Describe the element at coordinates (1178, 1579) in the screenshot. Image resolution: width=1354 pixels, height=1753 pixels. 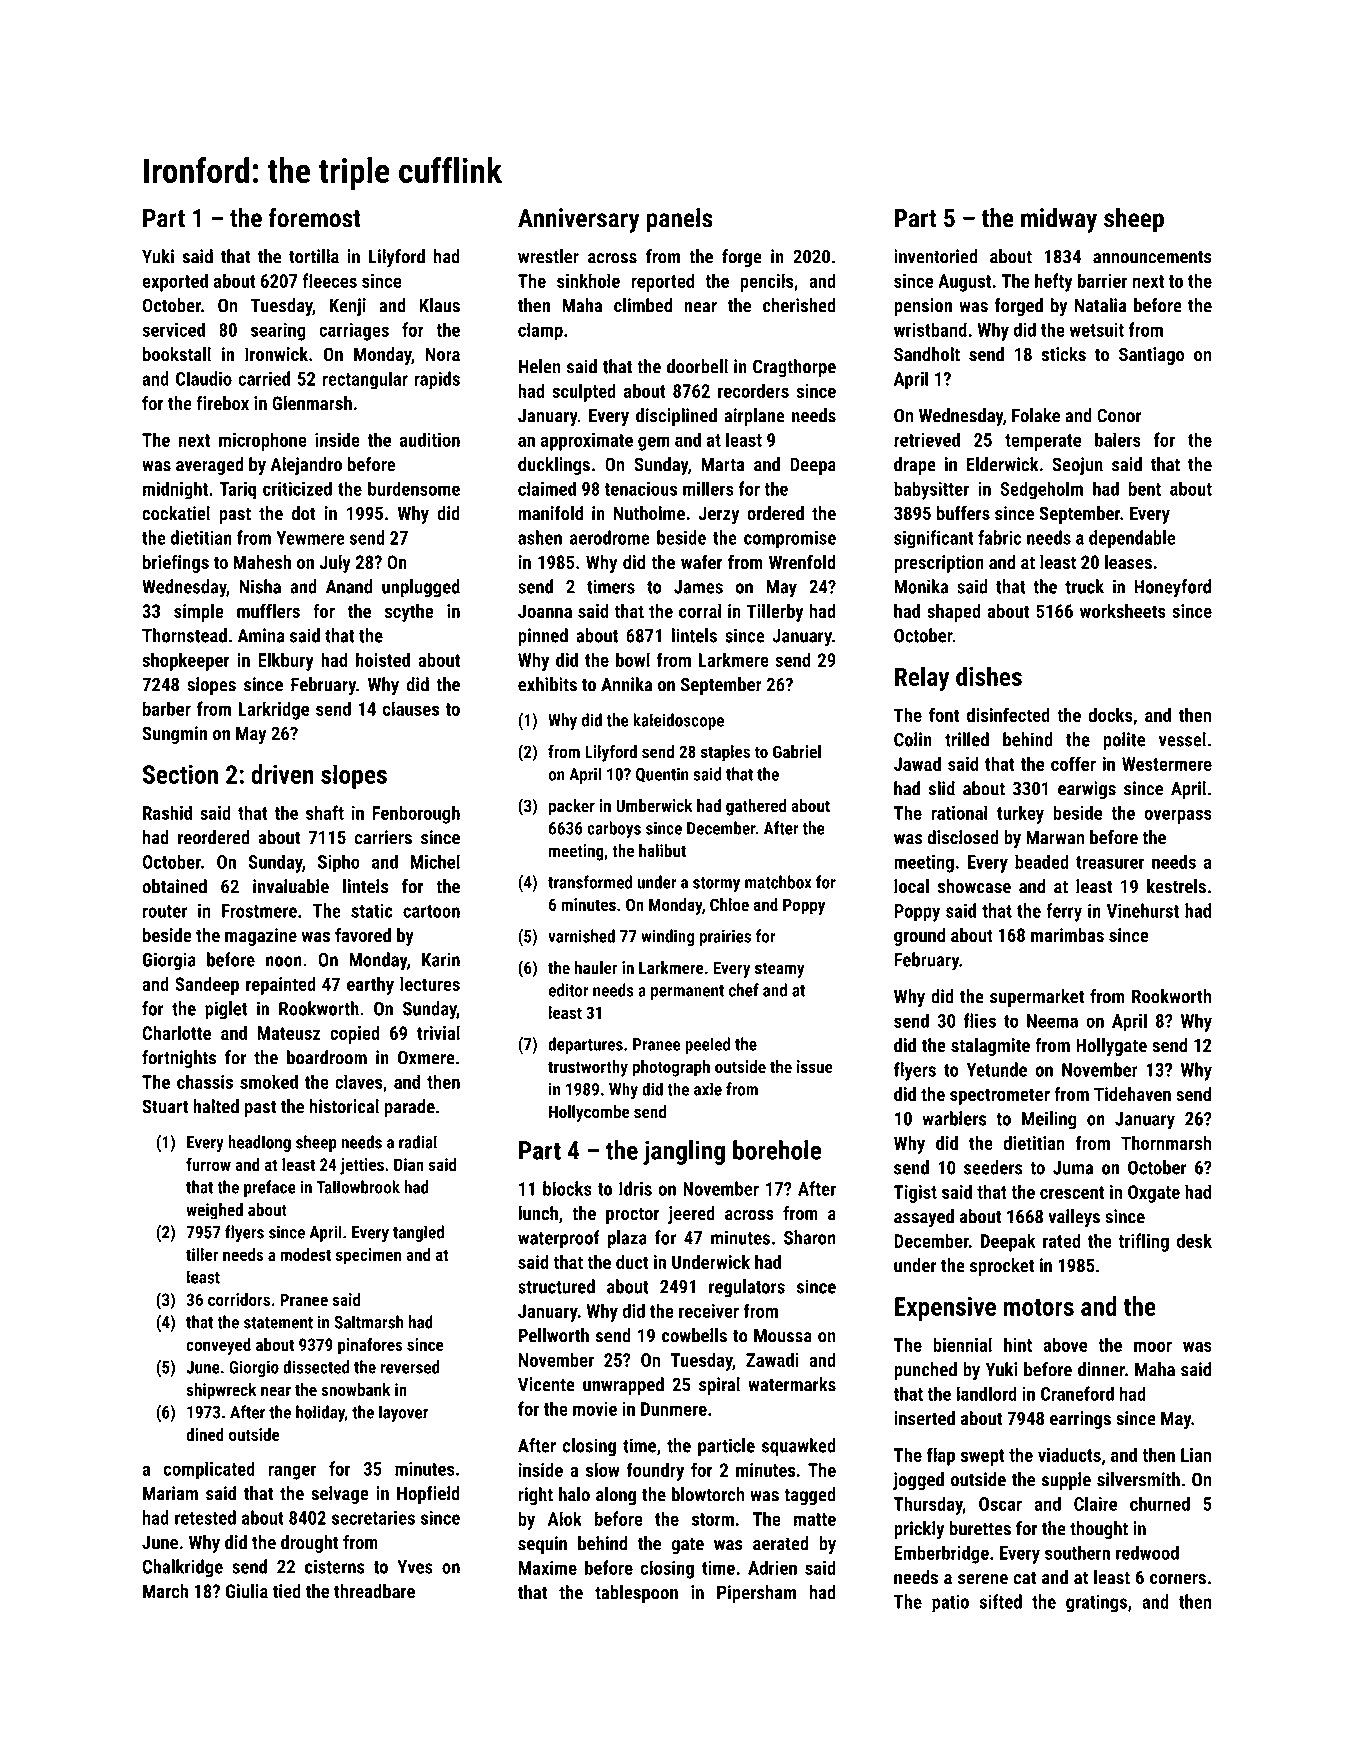
I see `corners` at that location.
